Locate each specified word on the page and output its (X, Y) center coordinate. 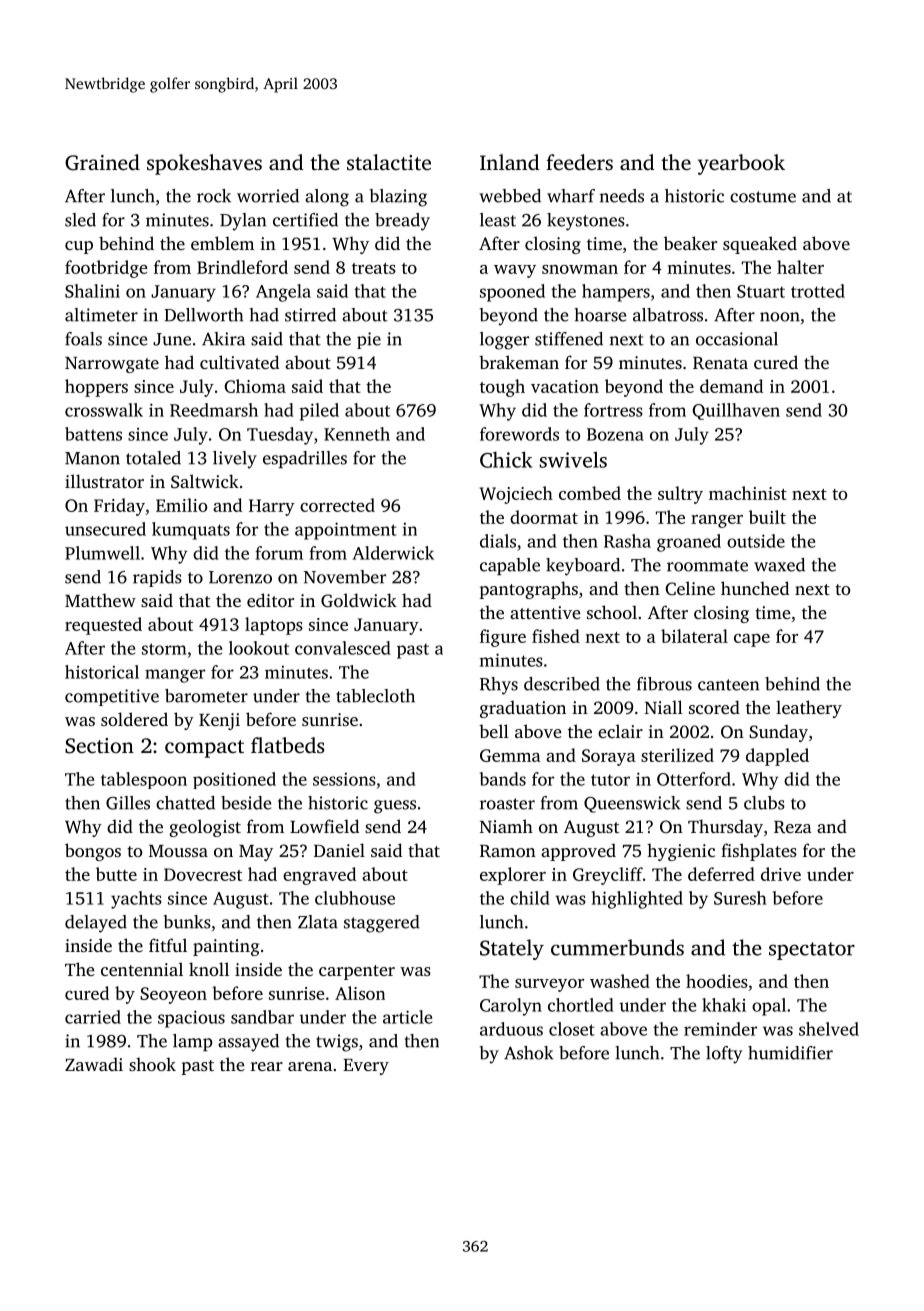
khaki (724, 1005)
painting (226, 947)
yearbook (741, 164)
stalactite (389, 162)
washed (620, 981)
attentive (545, 612)
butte (116, 874)
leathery (809, 709)
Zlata (318, 922)
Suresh (740, 898)
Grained (102, 162)
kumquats (191, 531)
